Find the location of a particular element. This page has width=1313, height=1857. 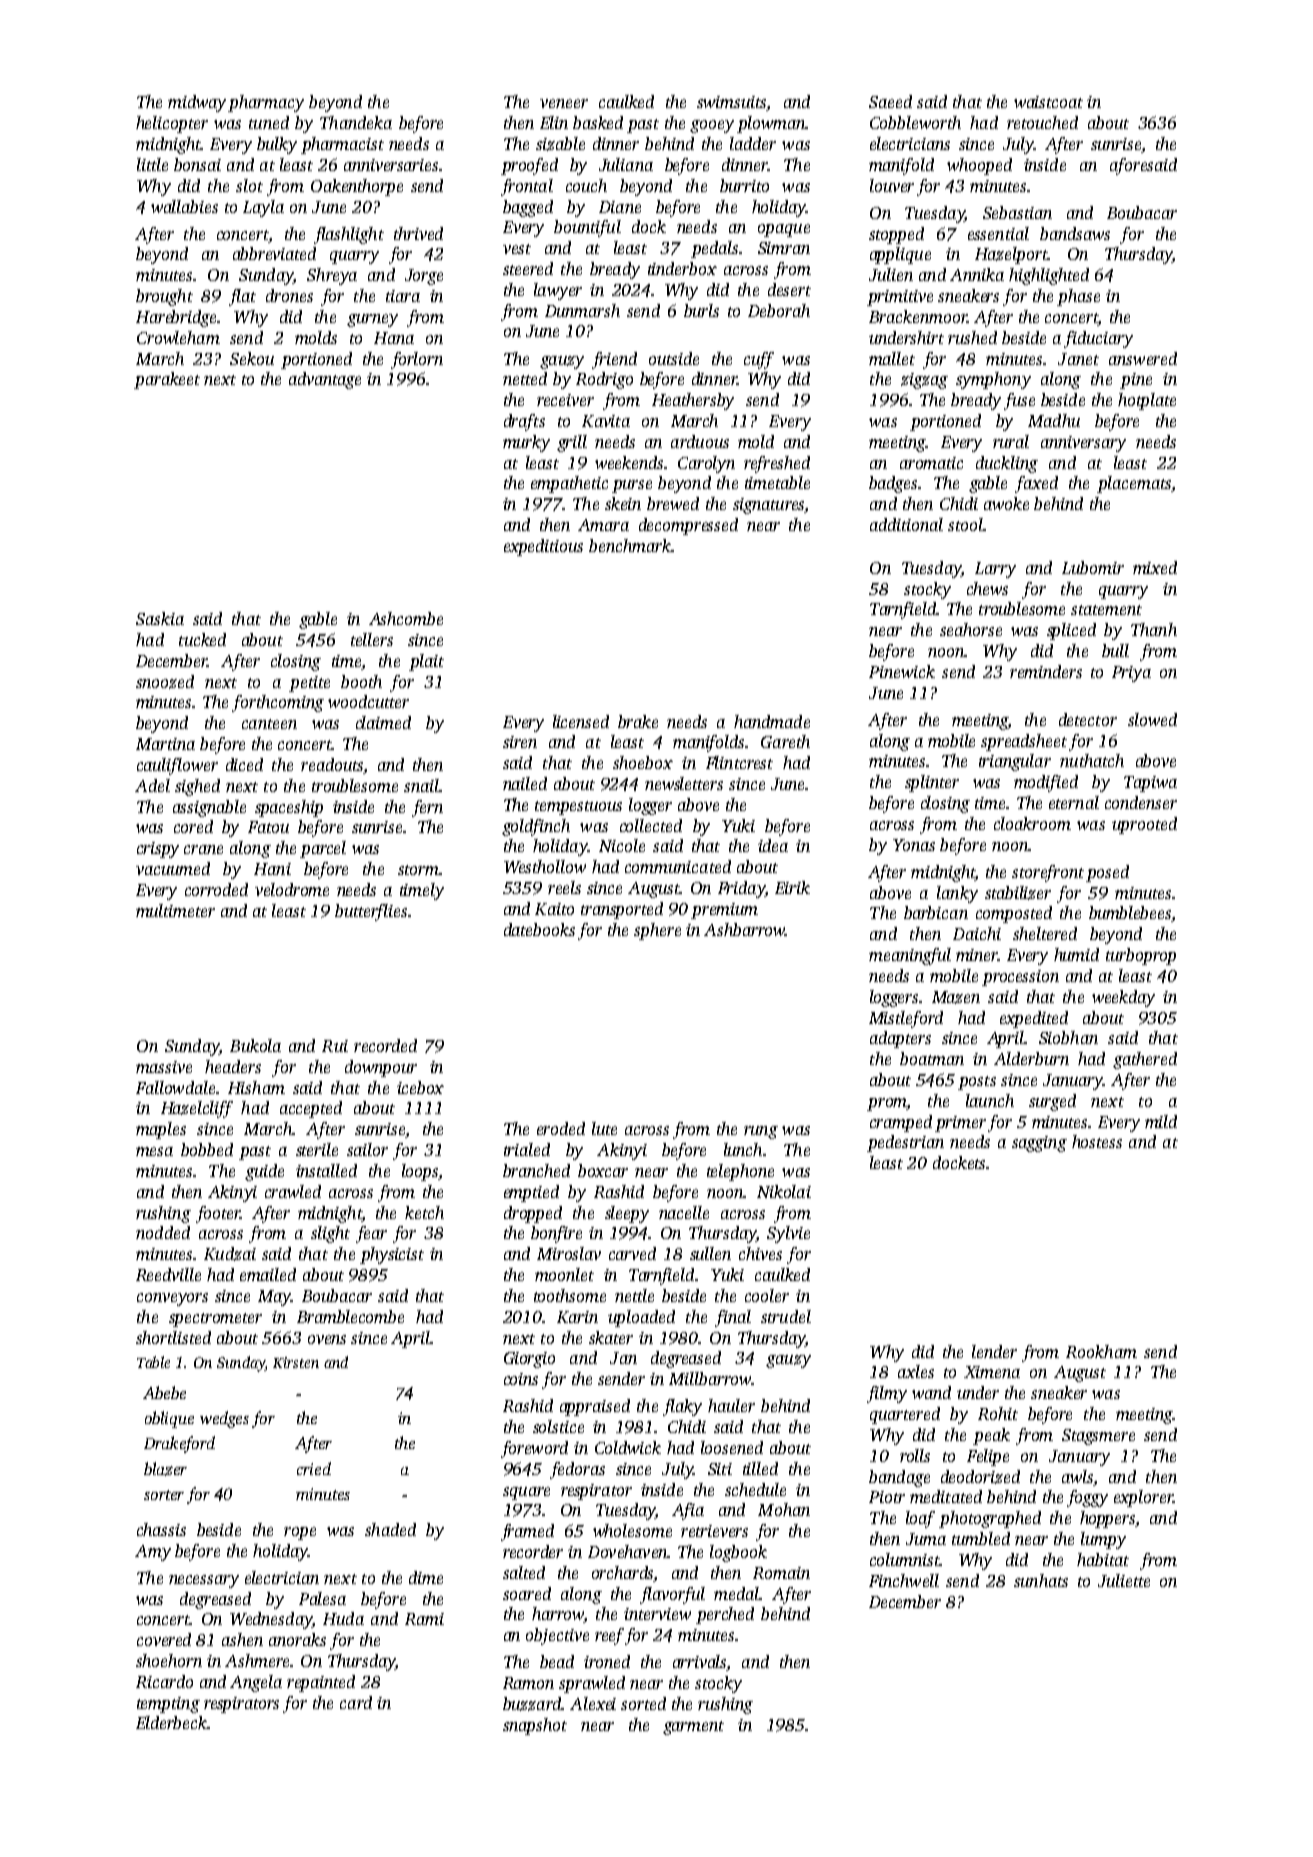

Juliette is located at coordinates (1124, 1580).
